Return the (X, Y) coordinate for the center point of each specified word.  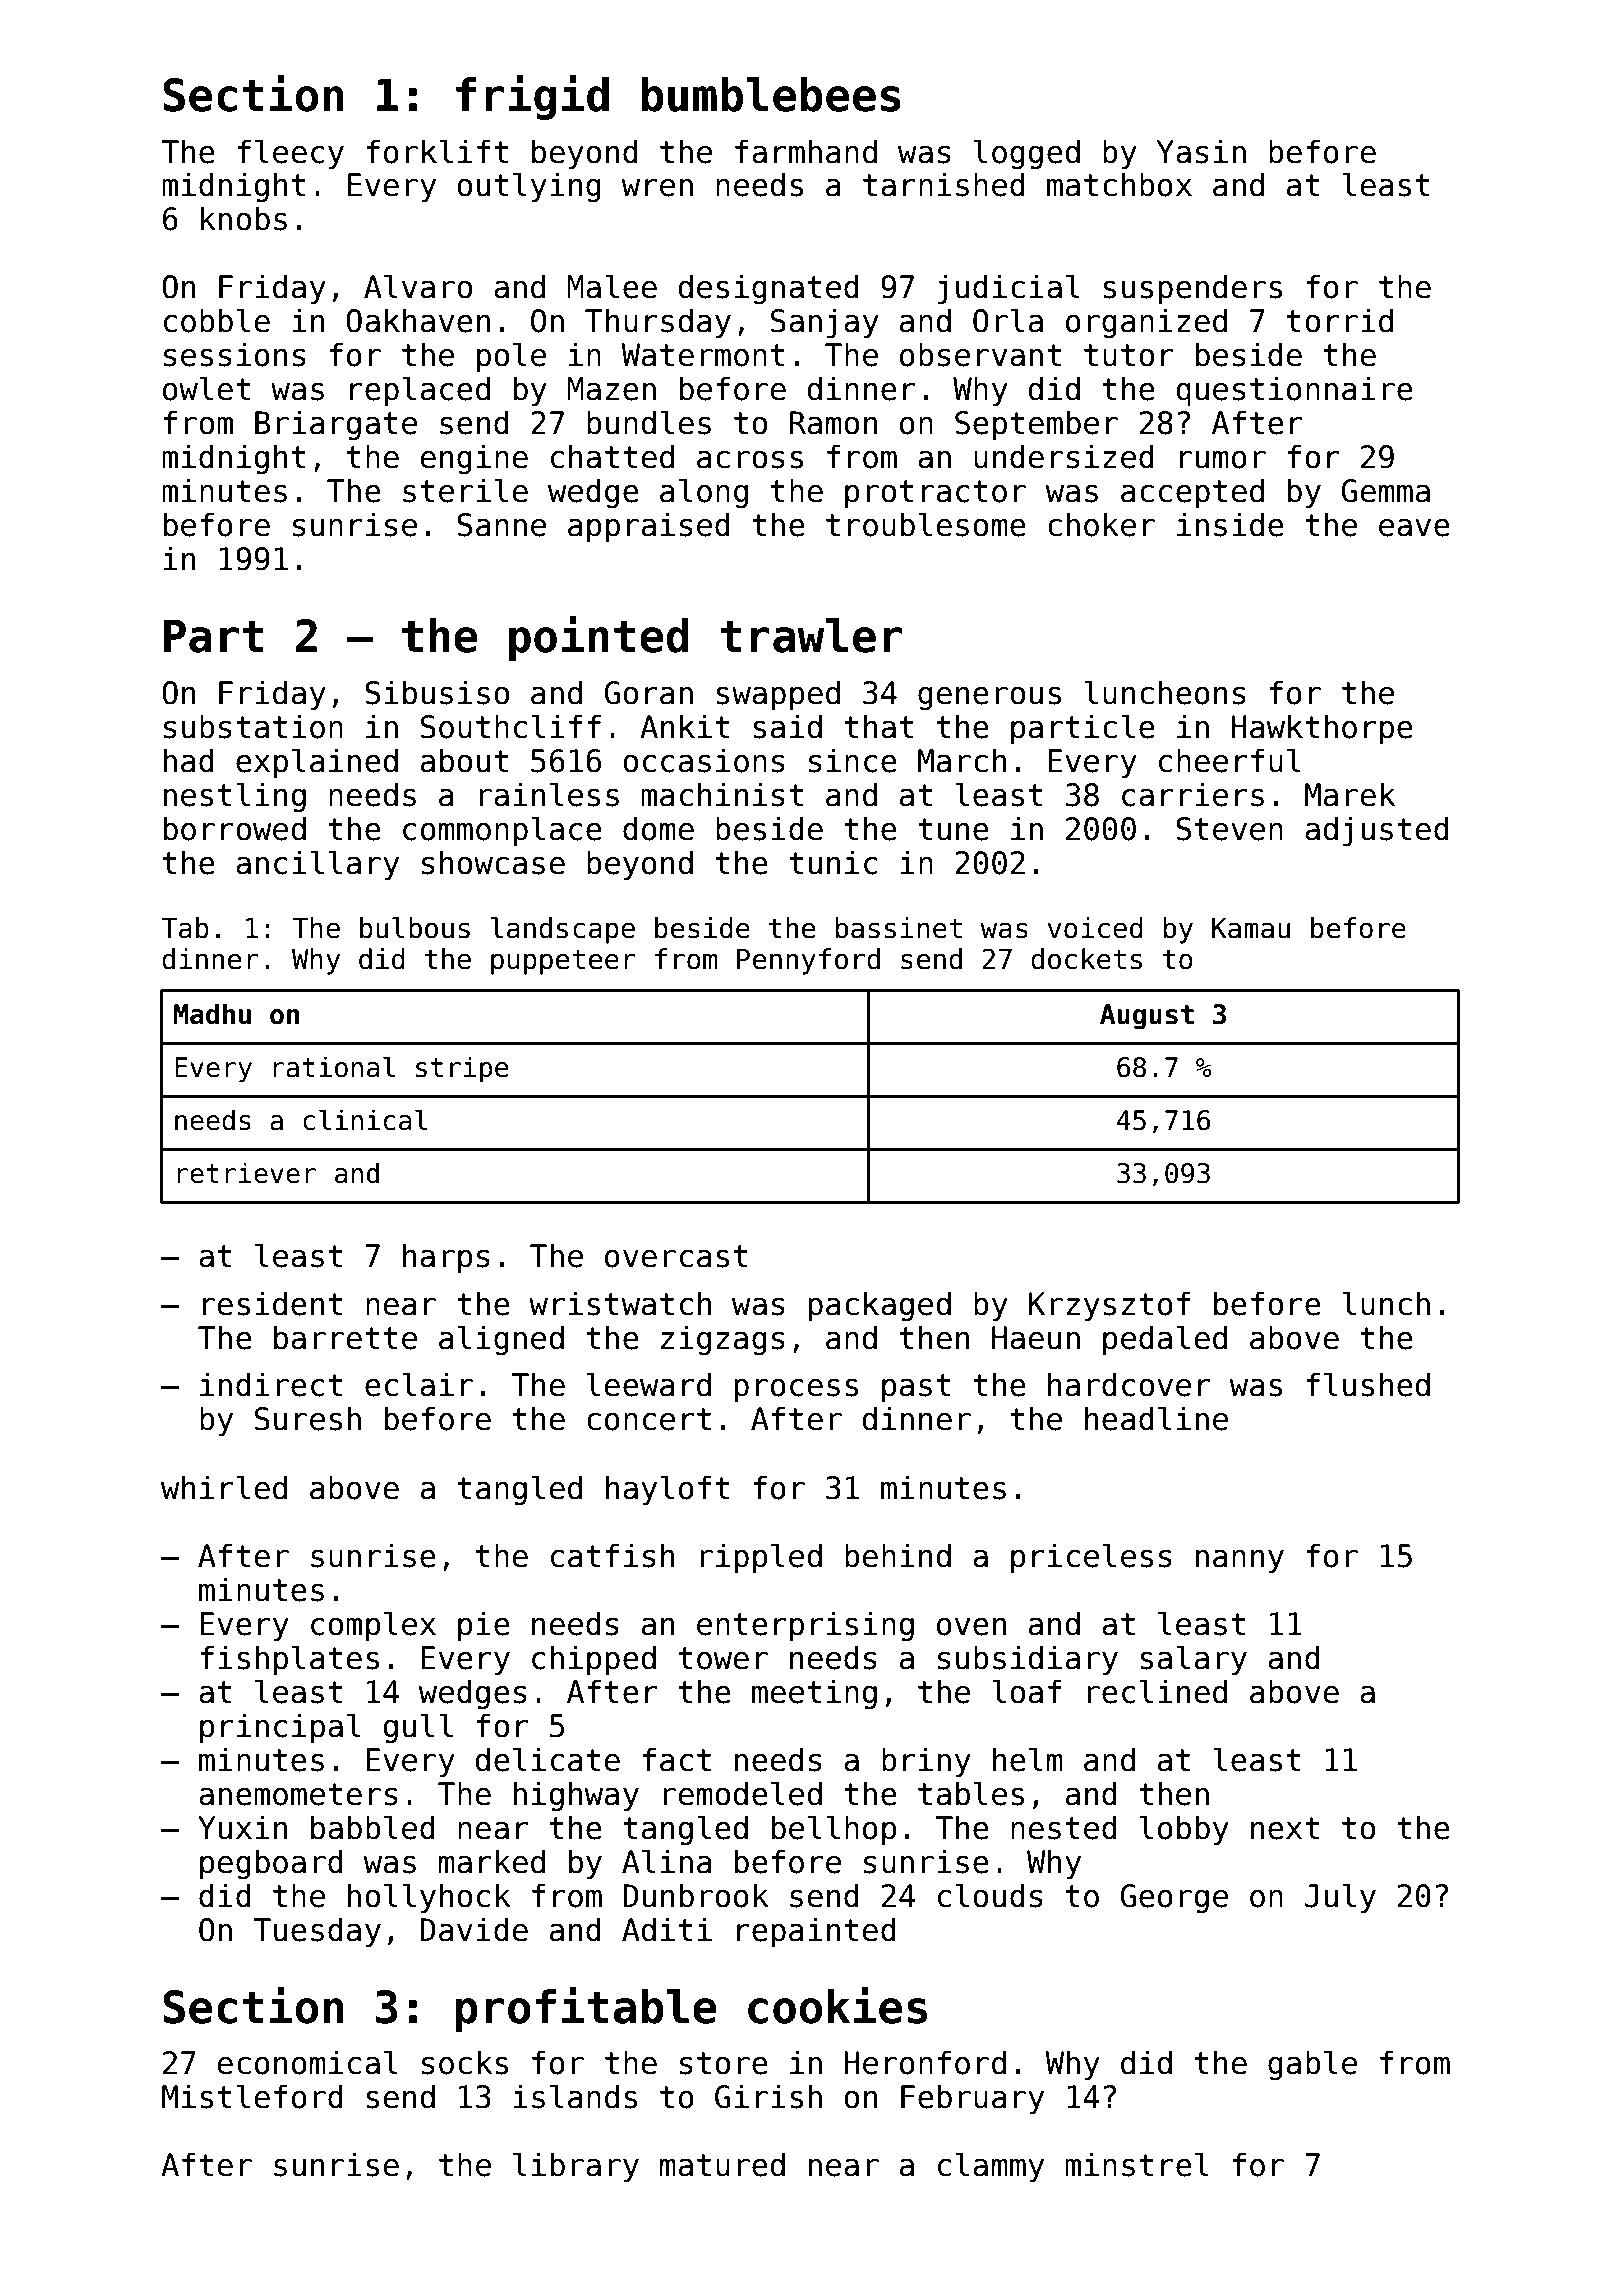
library (576, 2167)
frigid (532, 97)
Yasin (1201, 151)
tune (953, 829)
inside (1230, 524)
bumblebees (771, 94)
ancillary (317, 865)
